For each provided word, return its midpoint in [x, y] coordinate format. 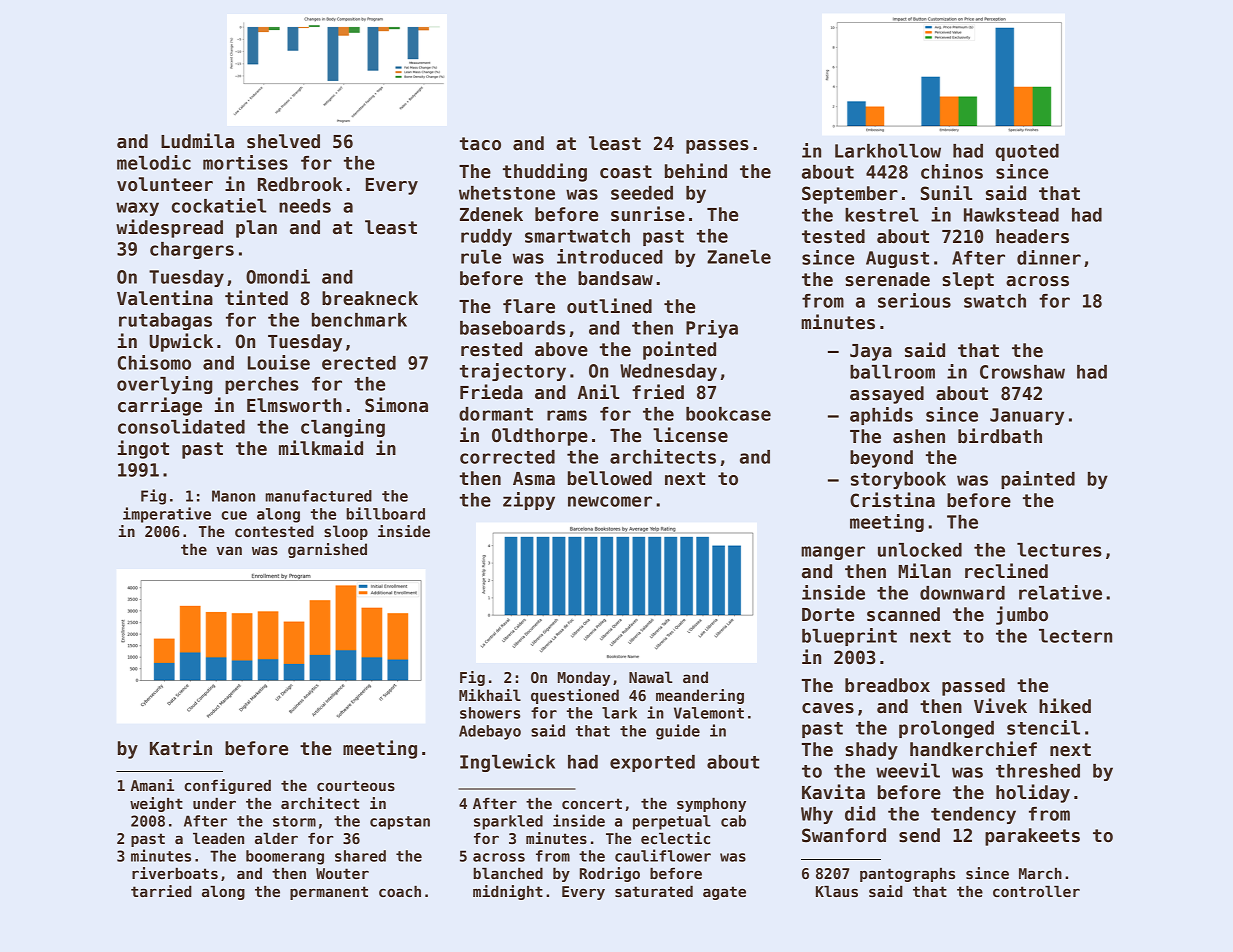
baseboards [512, 328]
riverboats [175, 873]
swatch [995, 301]
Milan [924, 571]
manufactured [318, 496]
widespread [169, 228]
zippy [529, 501]
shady [871, 751]
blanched [508, 873]
